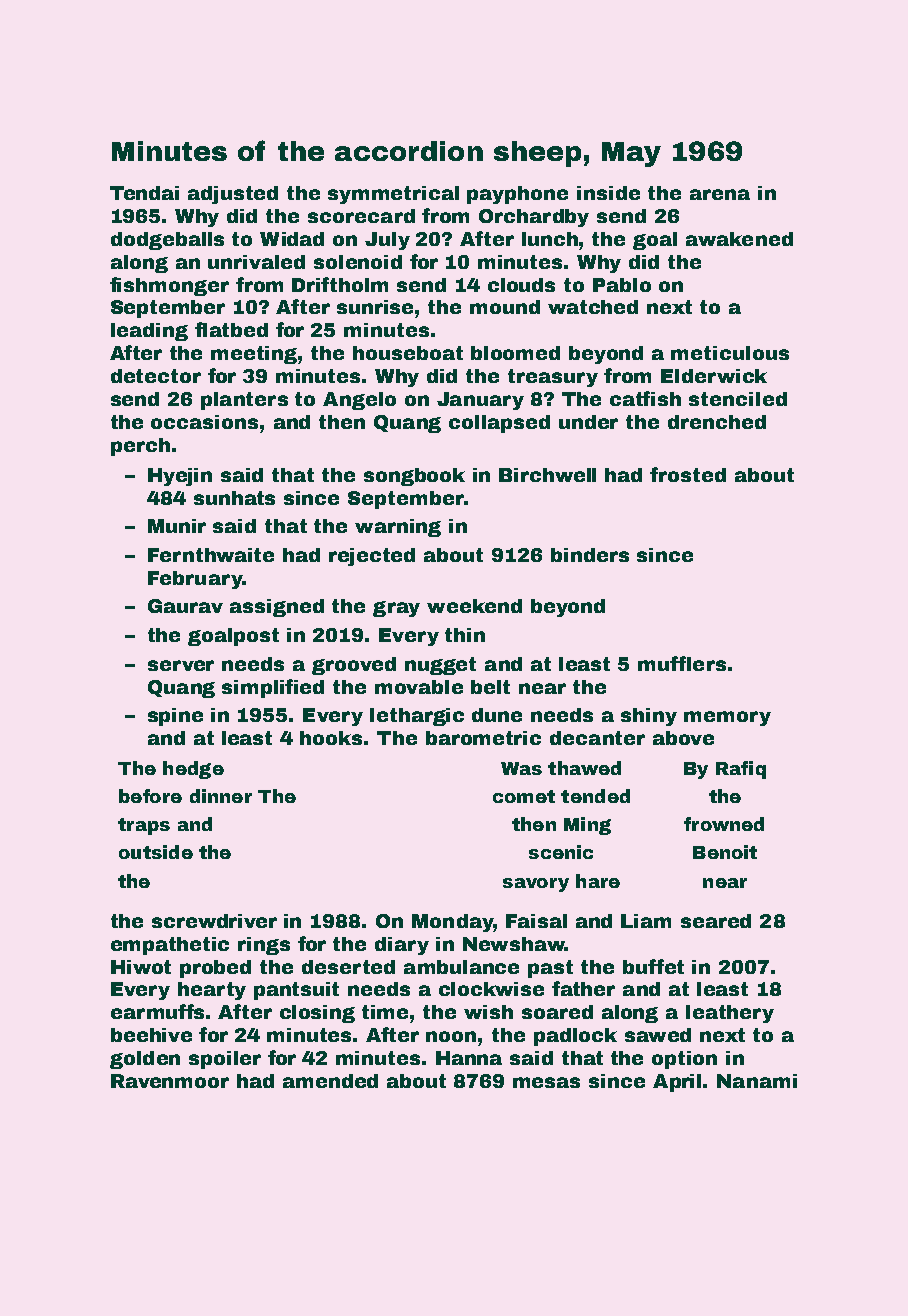 The image size is (908, 1316). Describe the element at coordinates (215, 969) in the image. I see `probed` at that location.
